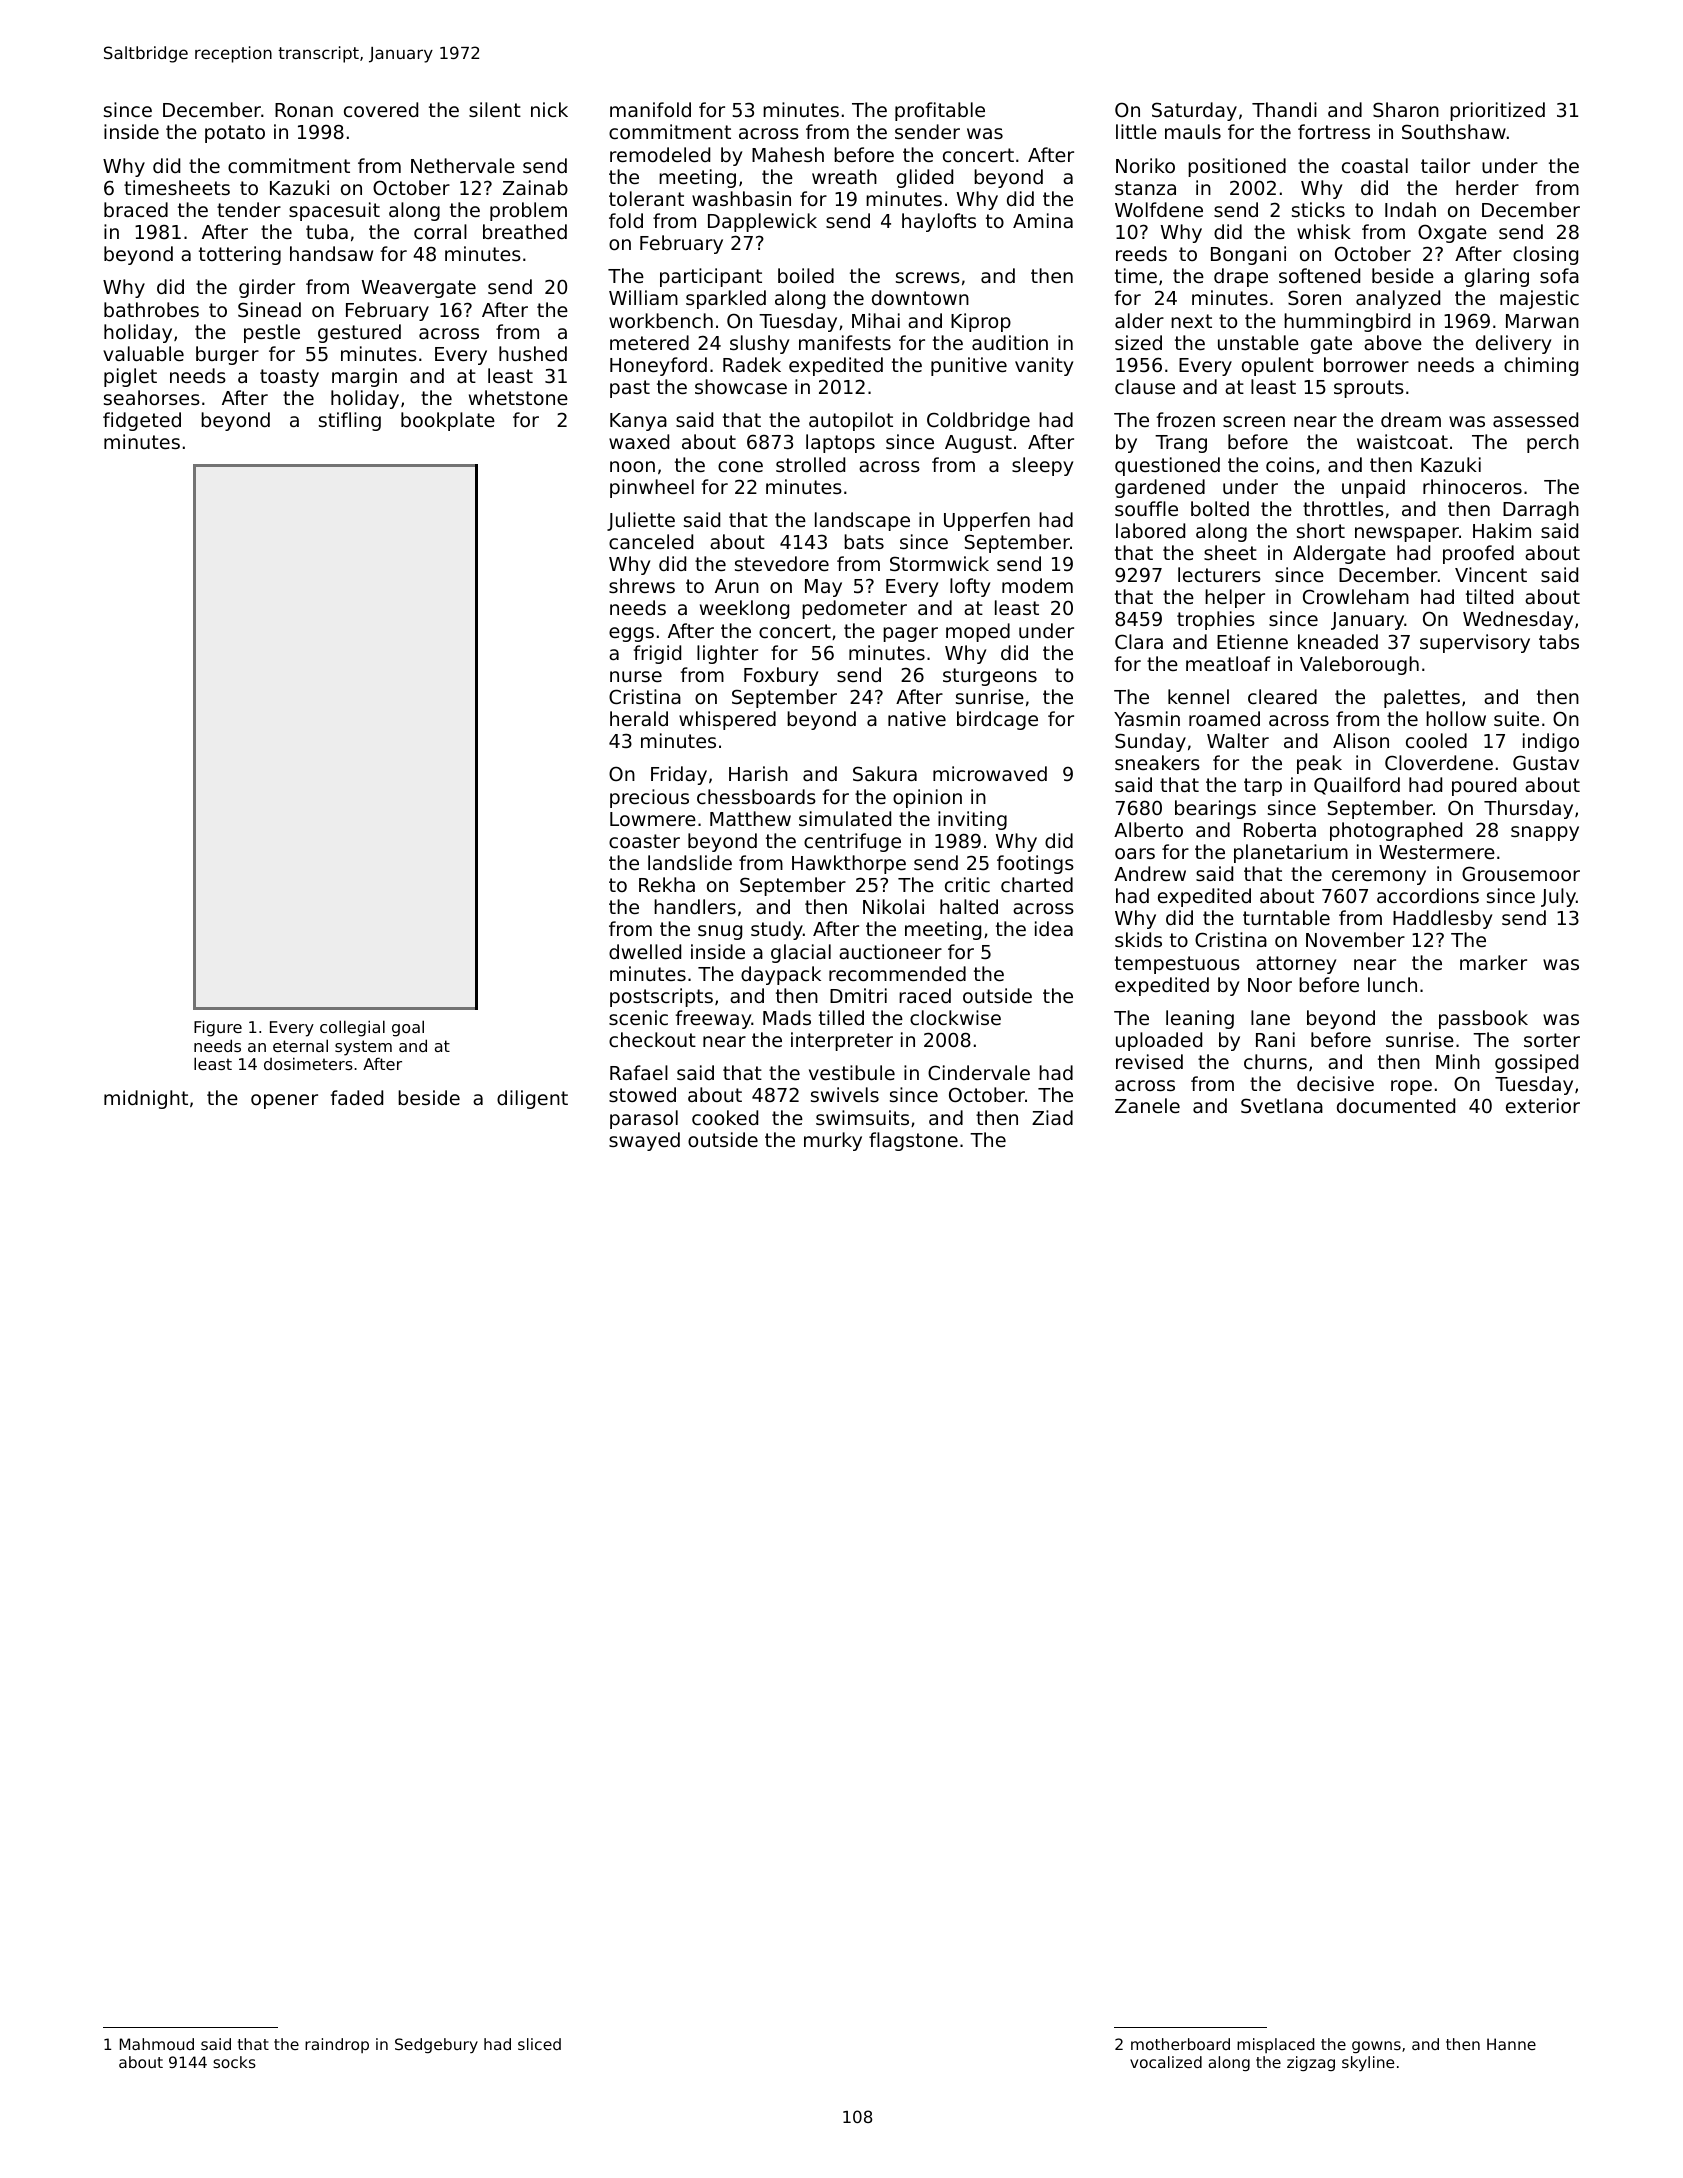  Describe the element at coordinates (1166, 2062) in the page. I see `vocalized` at that location.
